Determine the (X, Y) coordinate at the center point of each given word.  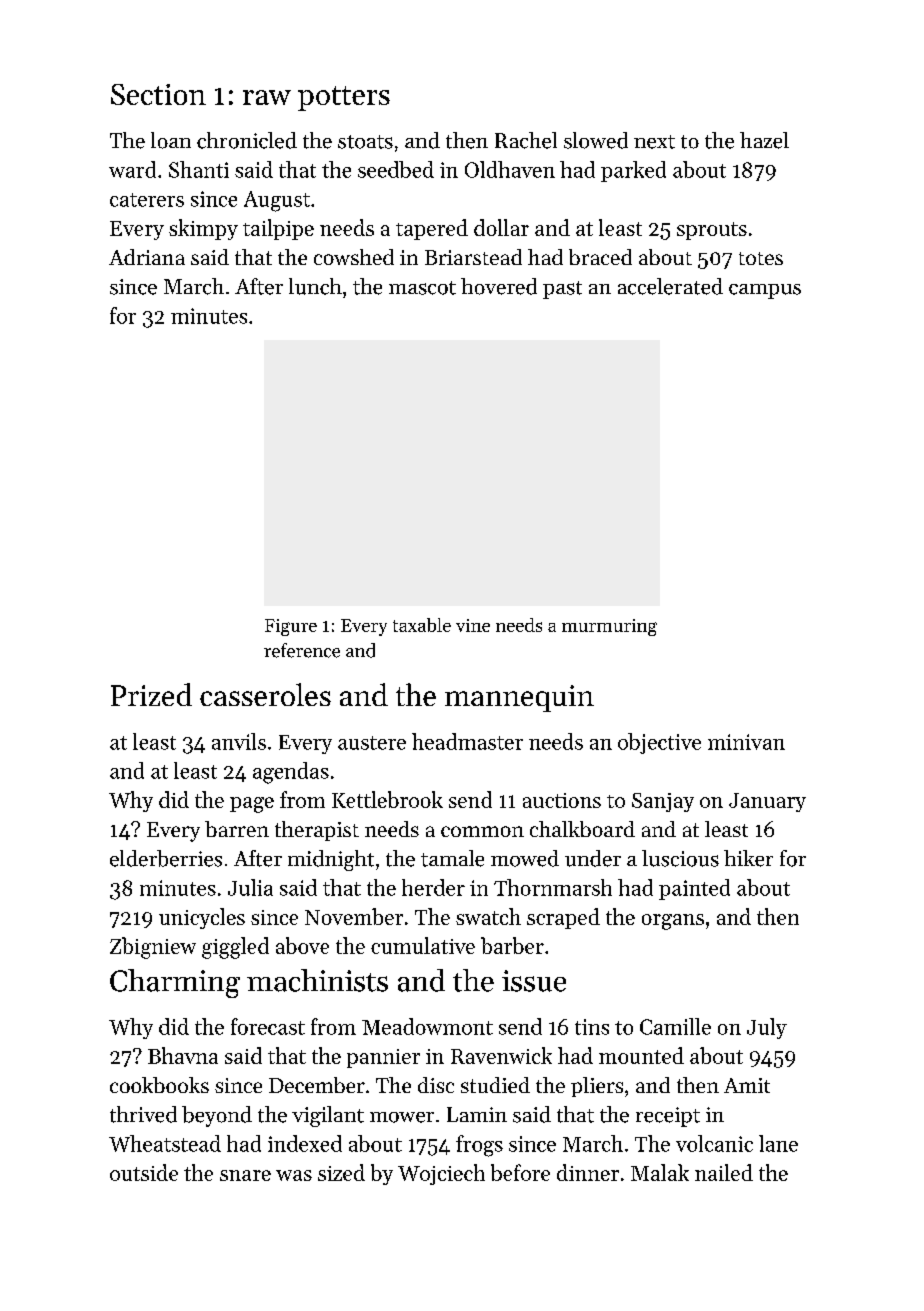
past (562, 290)
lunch (315, 286)
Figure (291, 627)
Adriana (147, 257)
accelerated (670, 286)
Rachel (526, 140)
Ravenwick (501, 1055)
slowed (596, 140)
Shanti (199, 169)
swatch (488, 916)
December (317, 1085)
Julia (250, 887)
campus (765, 291)
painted (694, 889)
